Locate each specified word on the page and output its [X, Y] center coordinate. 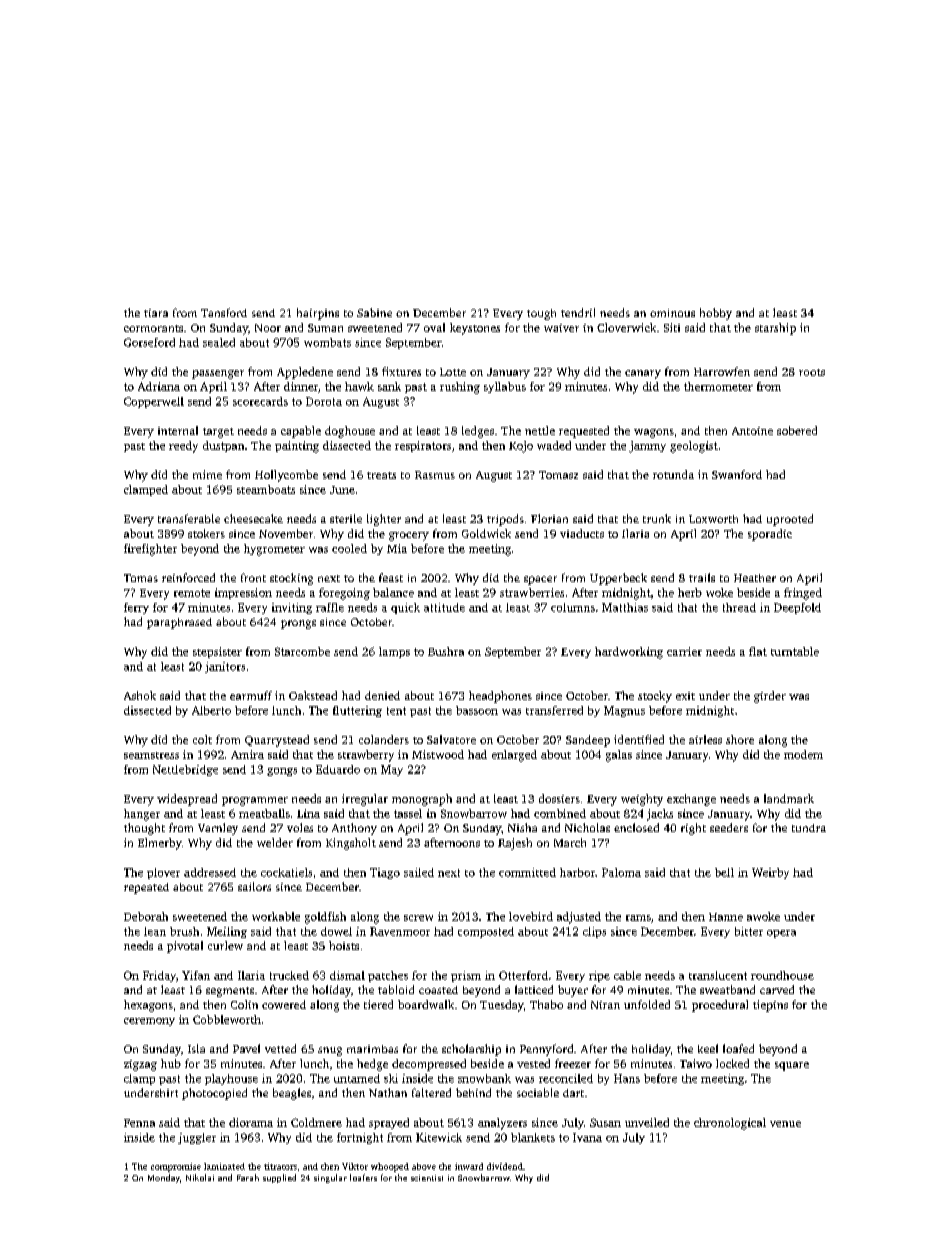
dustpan [223, 446]
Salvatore [451, 739]
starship [775, 329]
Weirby [770, 873]
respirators [423, 446]
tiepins [770, 1006]
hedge [372, 1065]
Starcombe [302, 651]
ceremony [149, 1022]
